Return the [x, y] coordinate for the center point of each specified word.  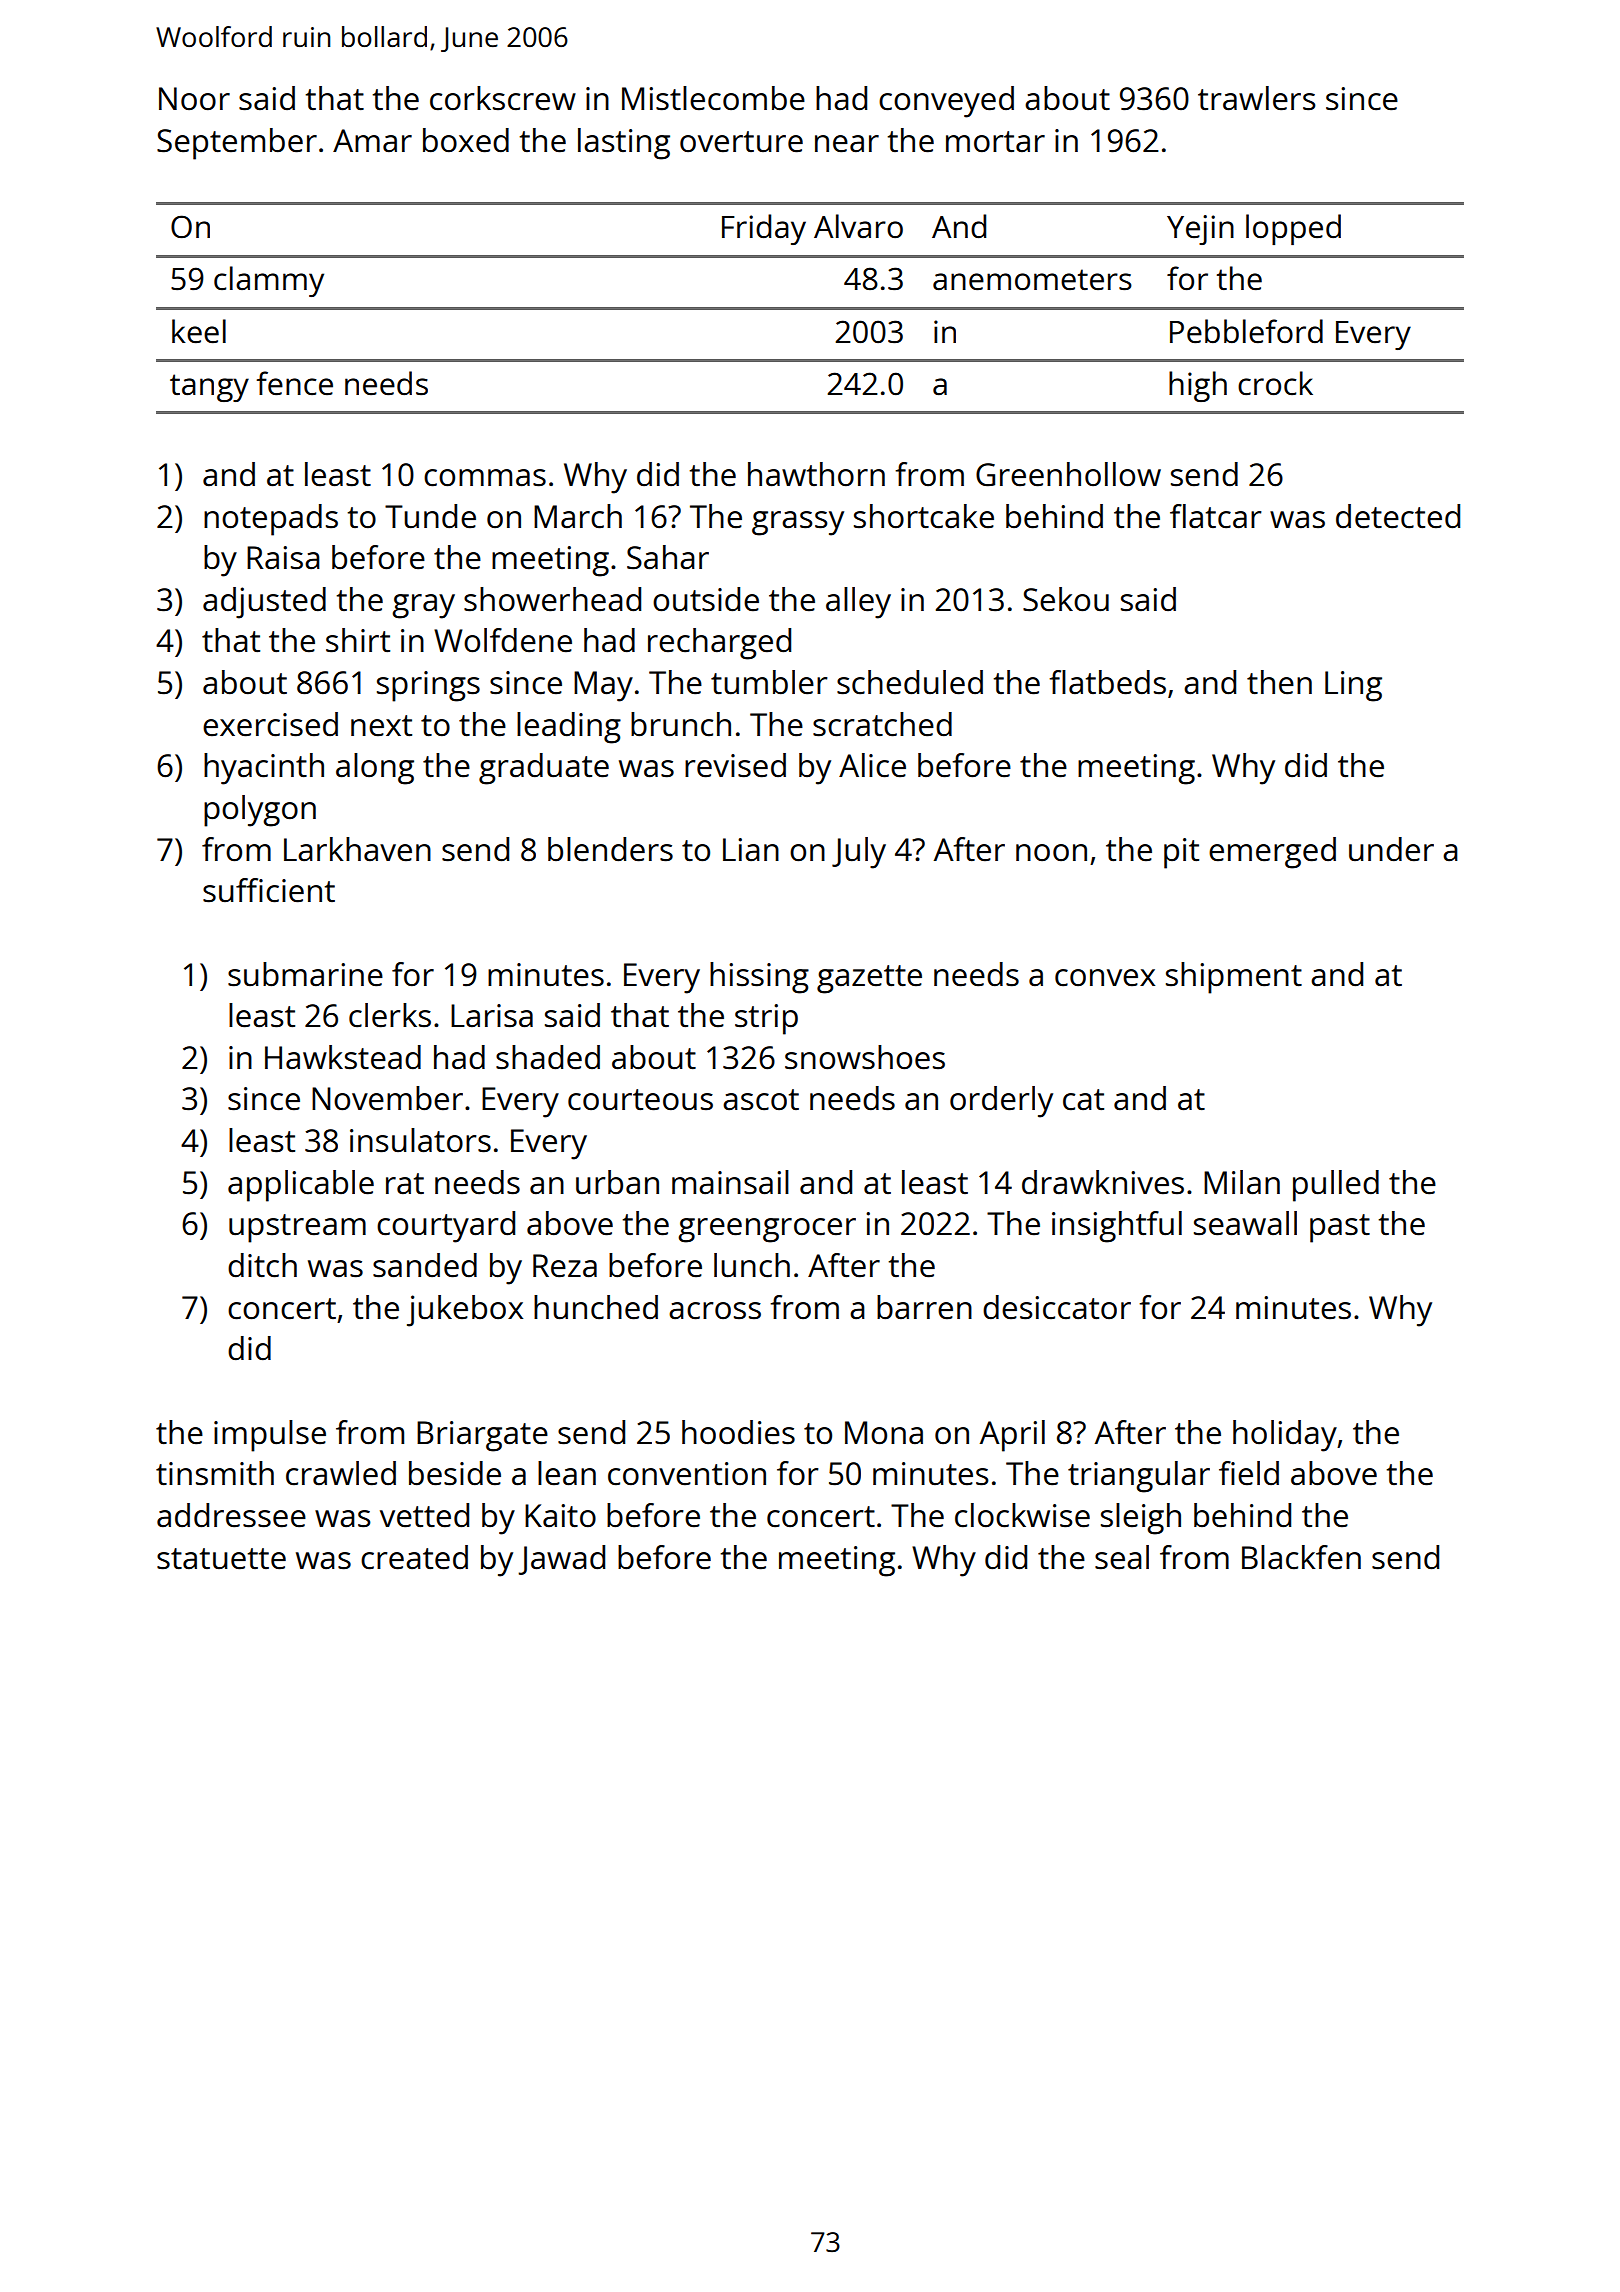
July [859, 853]
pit [1181, 853]
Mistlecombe [713, 98]
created [414, 1557]
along [375, 769]
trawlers [1257, 98]
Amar [372, 141]
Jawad [561, 1560]
